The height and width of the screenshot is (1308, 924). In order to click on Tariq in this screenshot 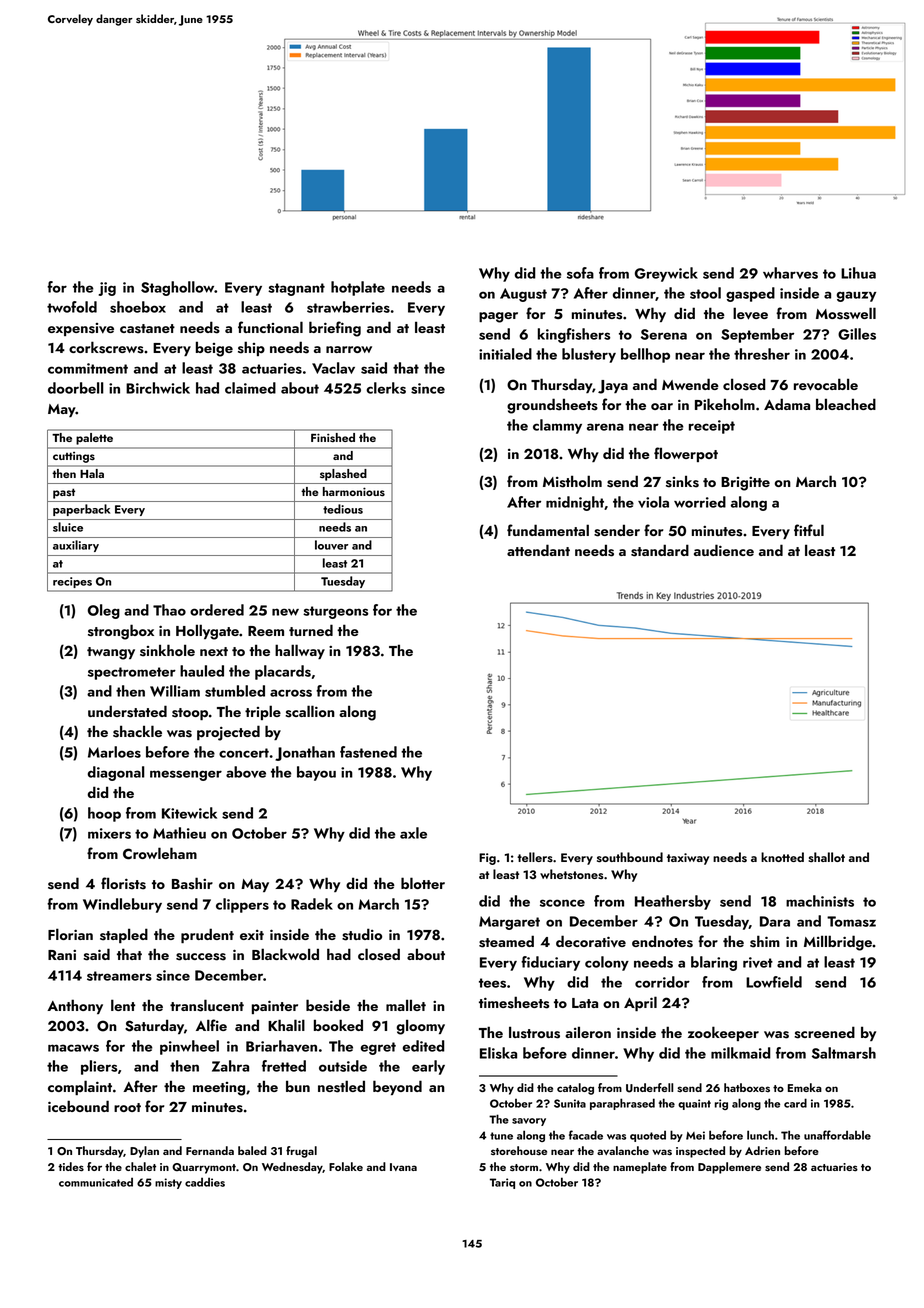, I will do `click(502, 1183)`.
